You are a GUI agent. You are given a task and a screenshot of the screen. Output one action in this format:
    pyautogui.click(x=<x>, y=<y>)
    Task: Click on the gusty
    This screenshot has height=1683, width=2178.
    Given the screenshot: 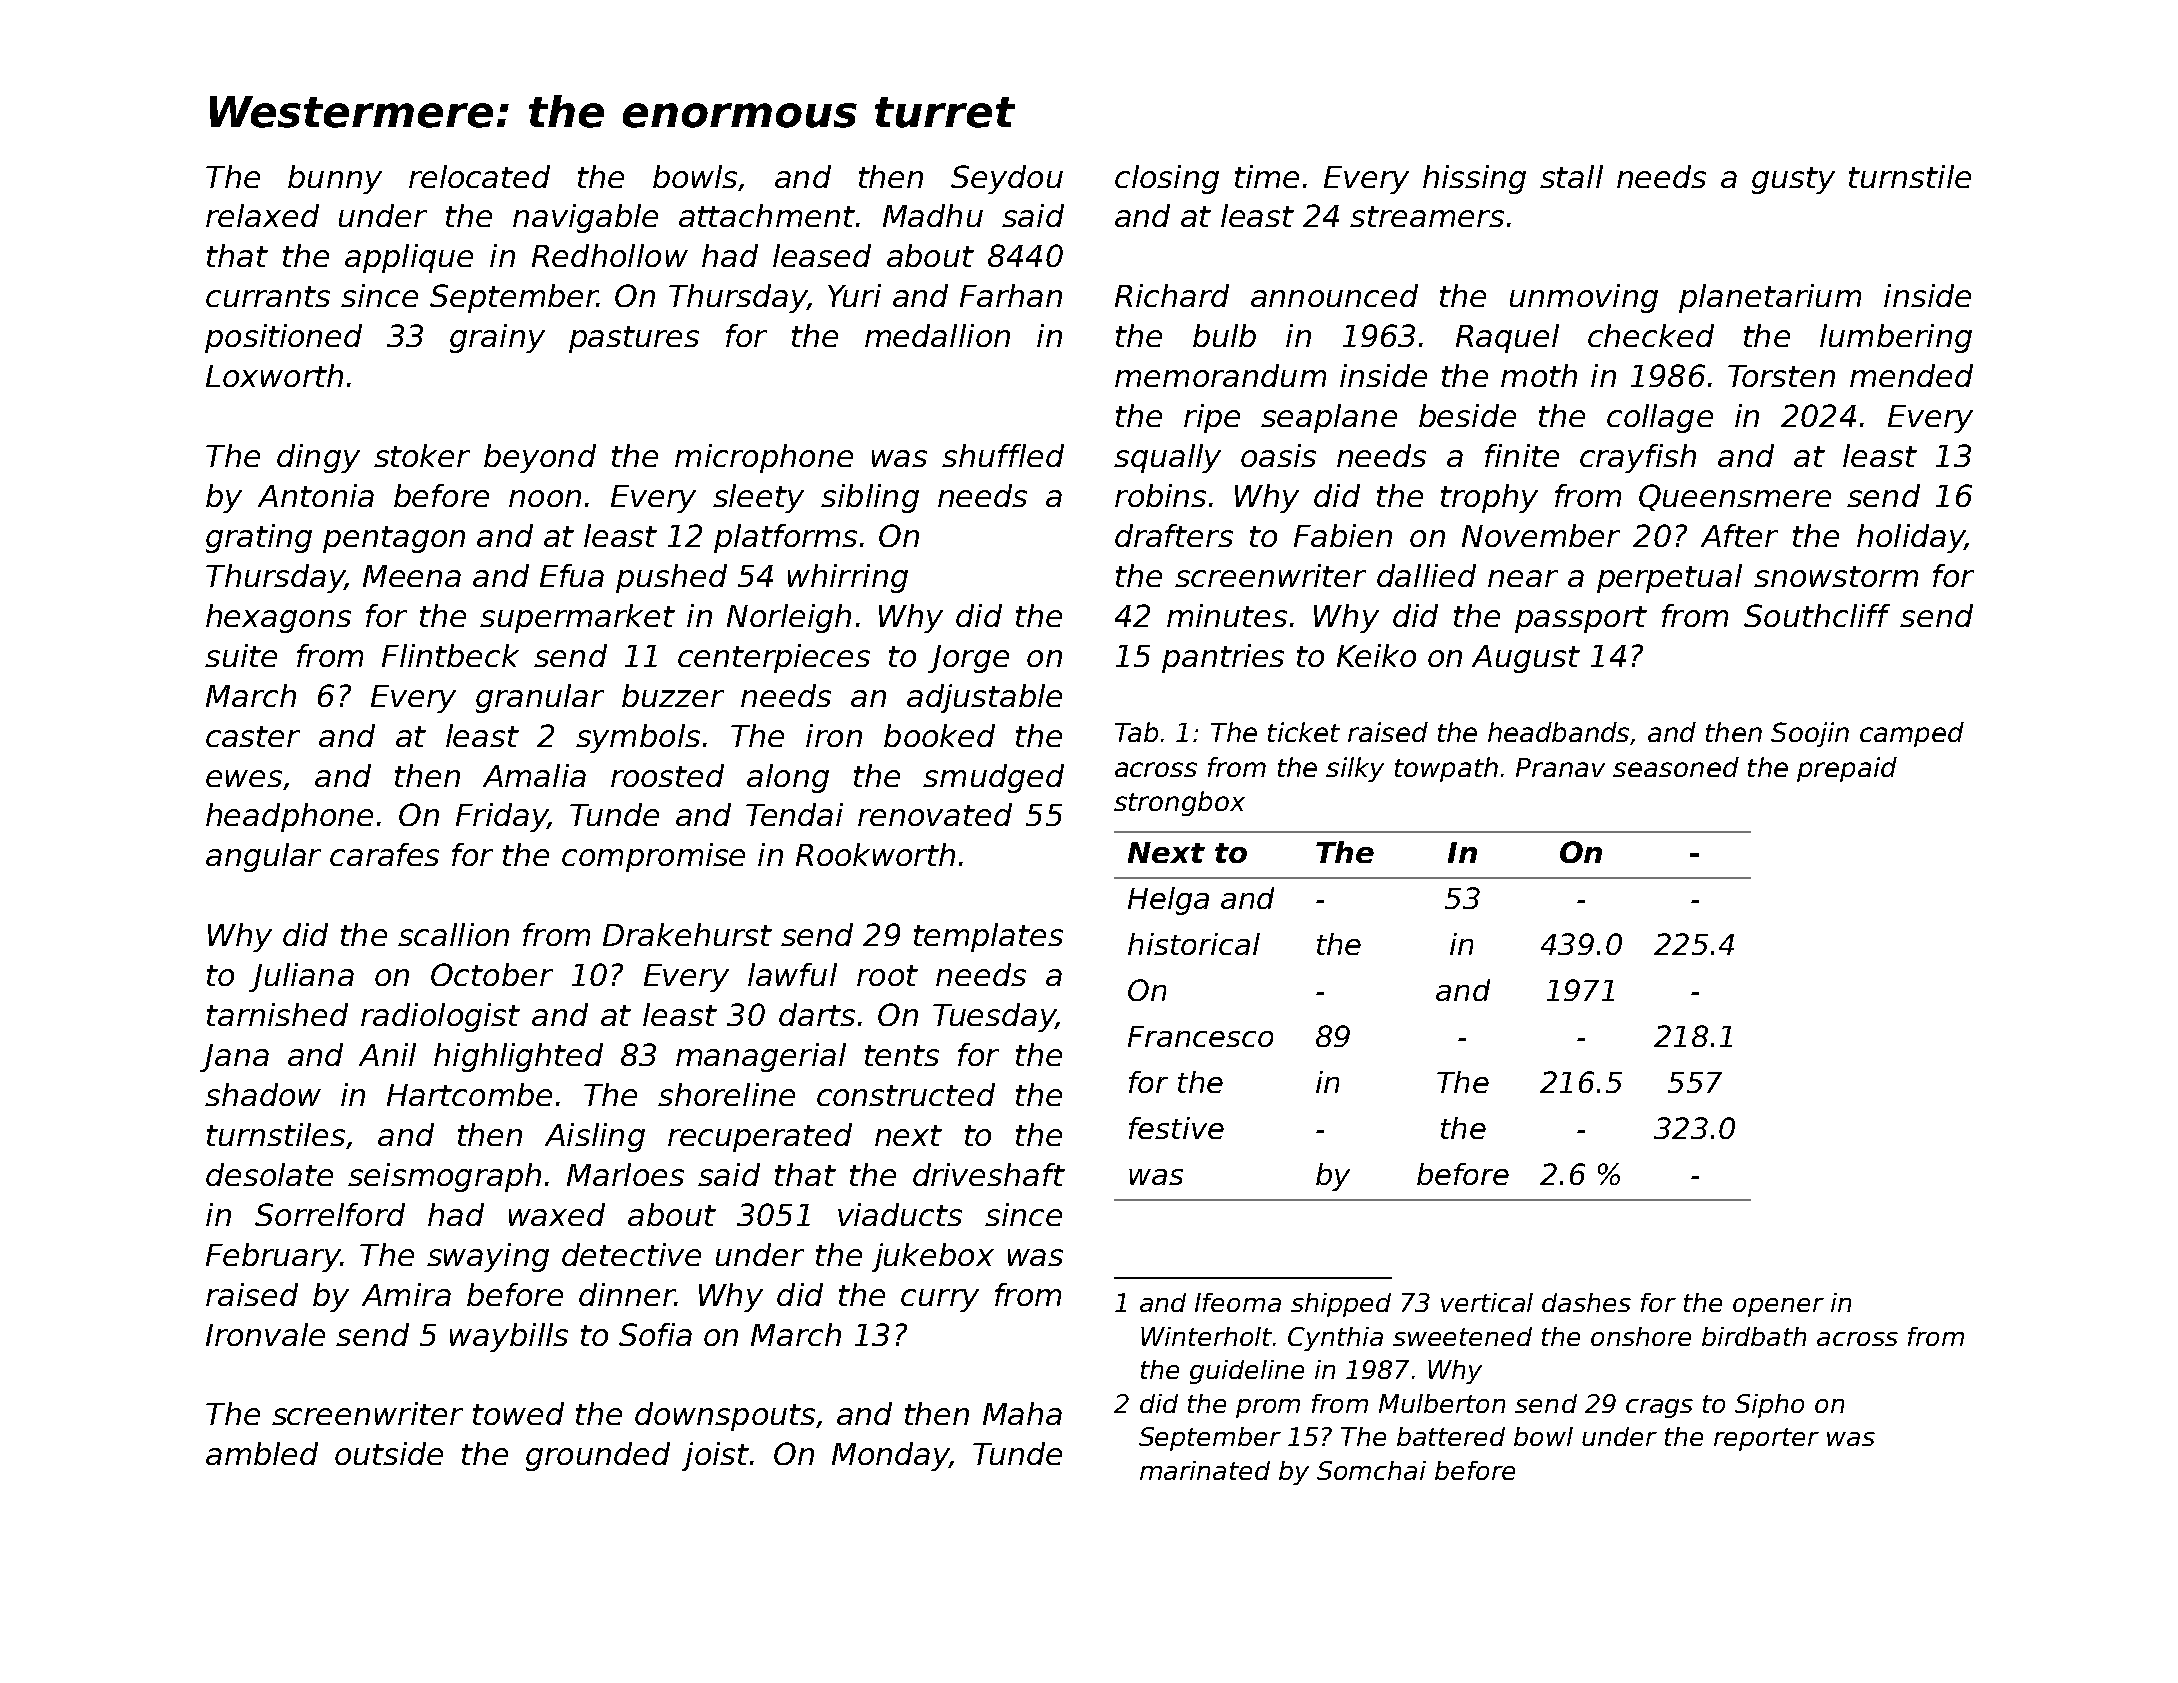 What is the action you would take?
    pyautogui.click(x=1793, y=180)
